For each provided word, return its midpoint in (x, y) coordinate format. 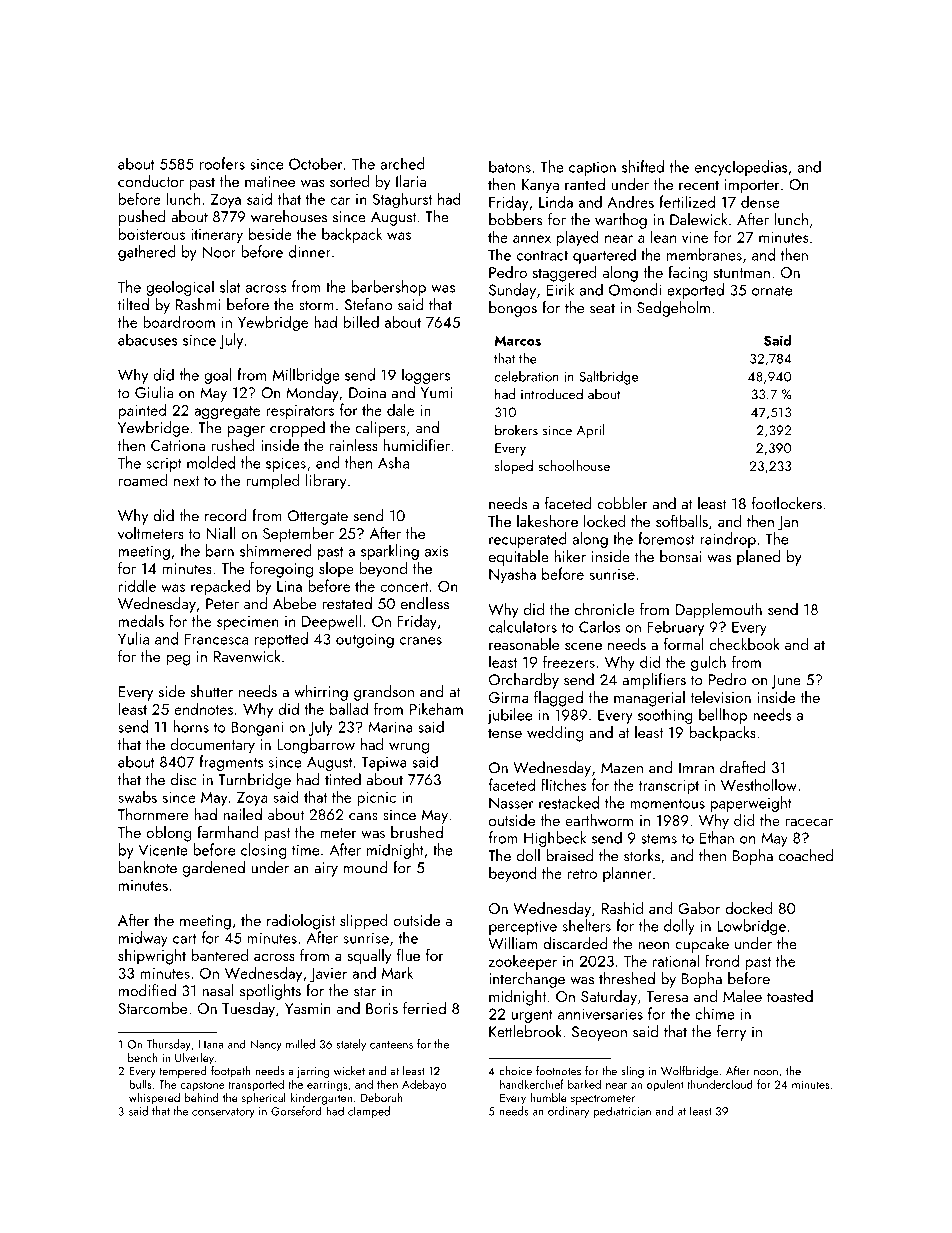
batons (510, 166)
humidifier (416, 444)
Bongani (257, 728)
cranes (421, 641)
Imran (696, 768)
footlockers (787, 503)
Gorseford (296, 1111)
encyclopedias (741, 168)
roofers (222, 163)
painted (142, 411)
